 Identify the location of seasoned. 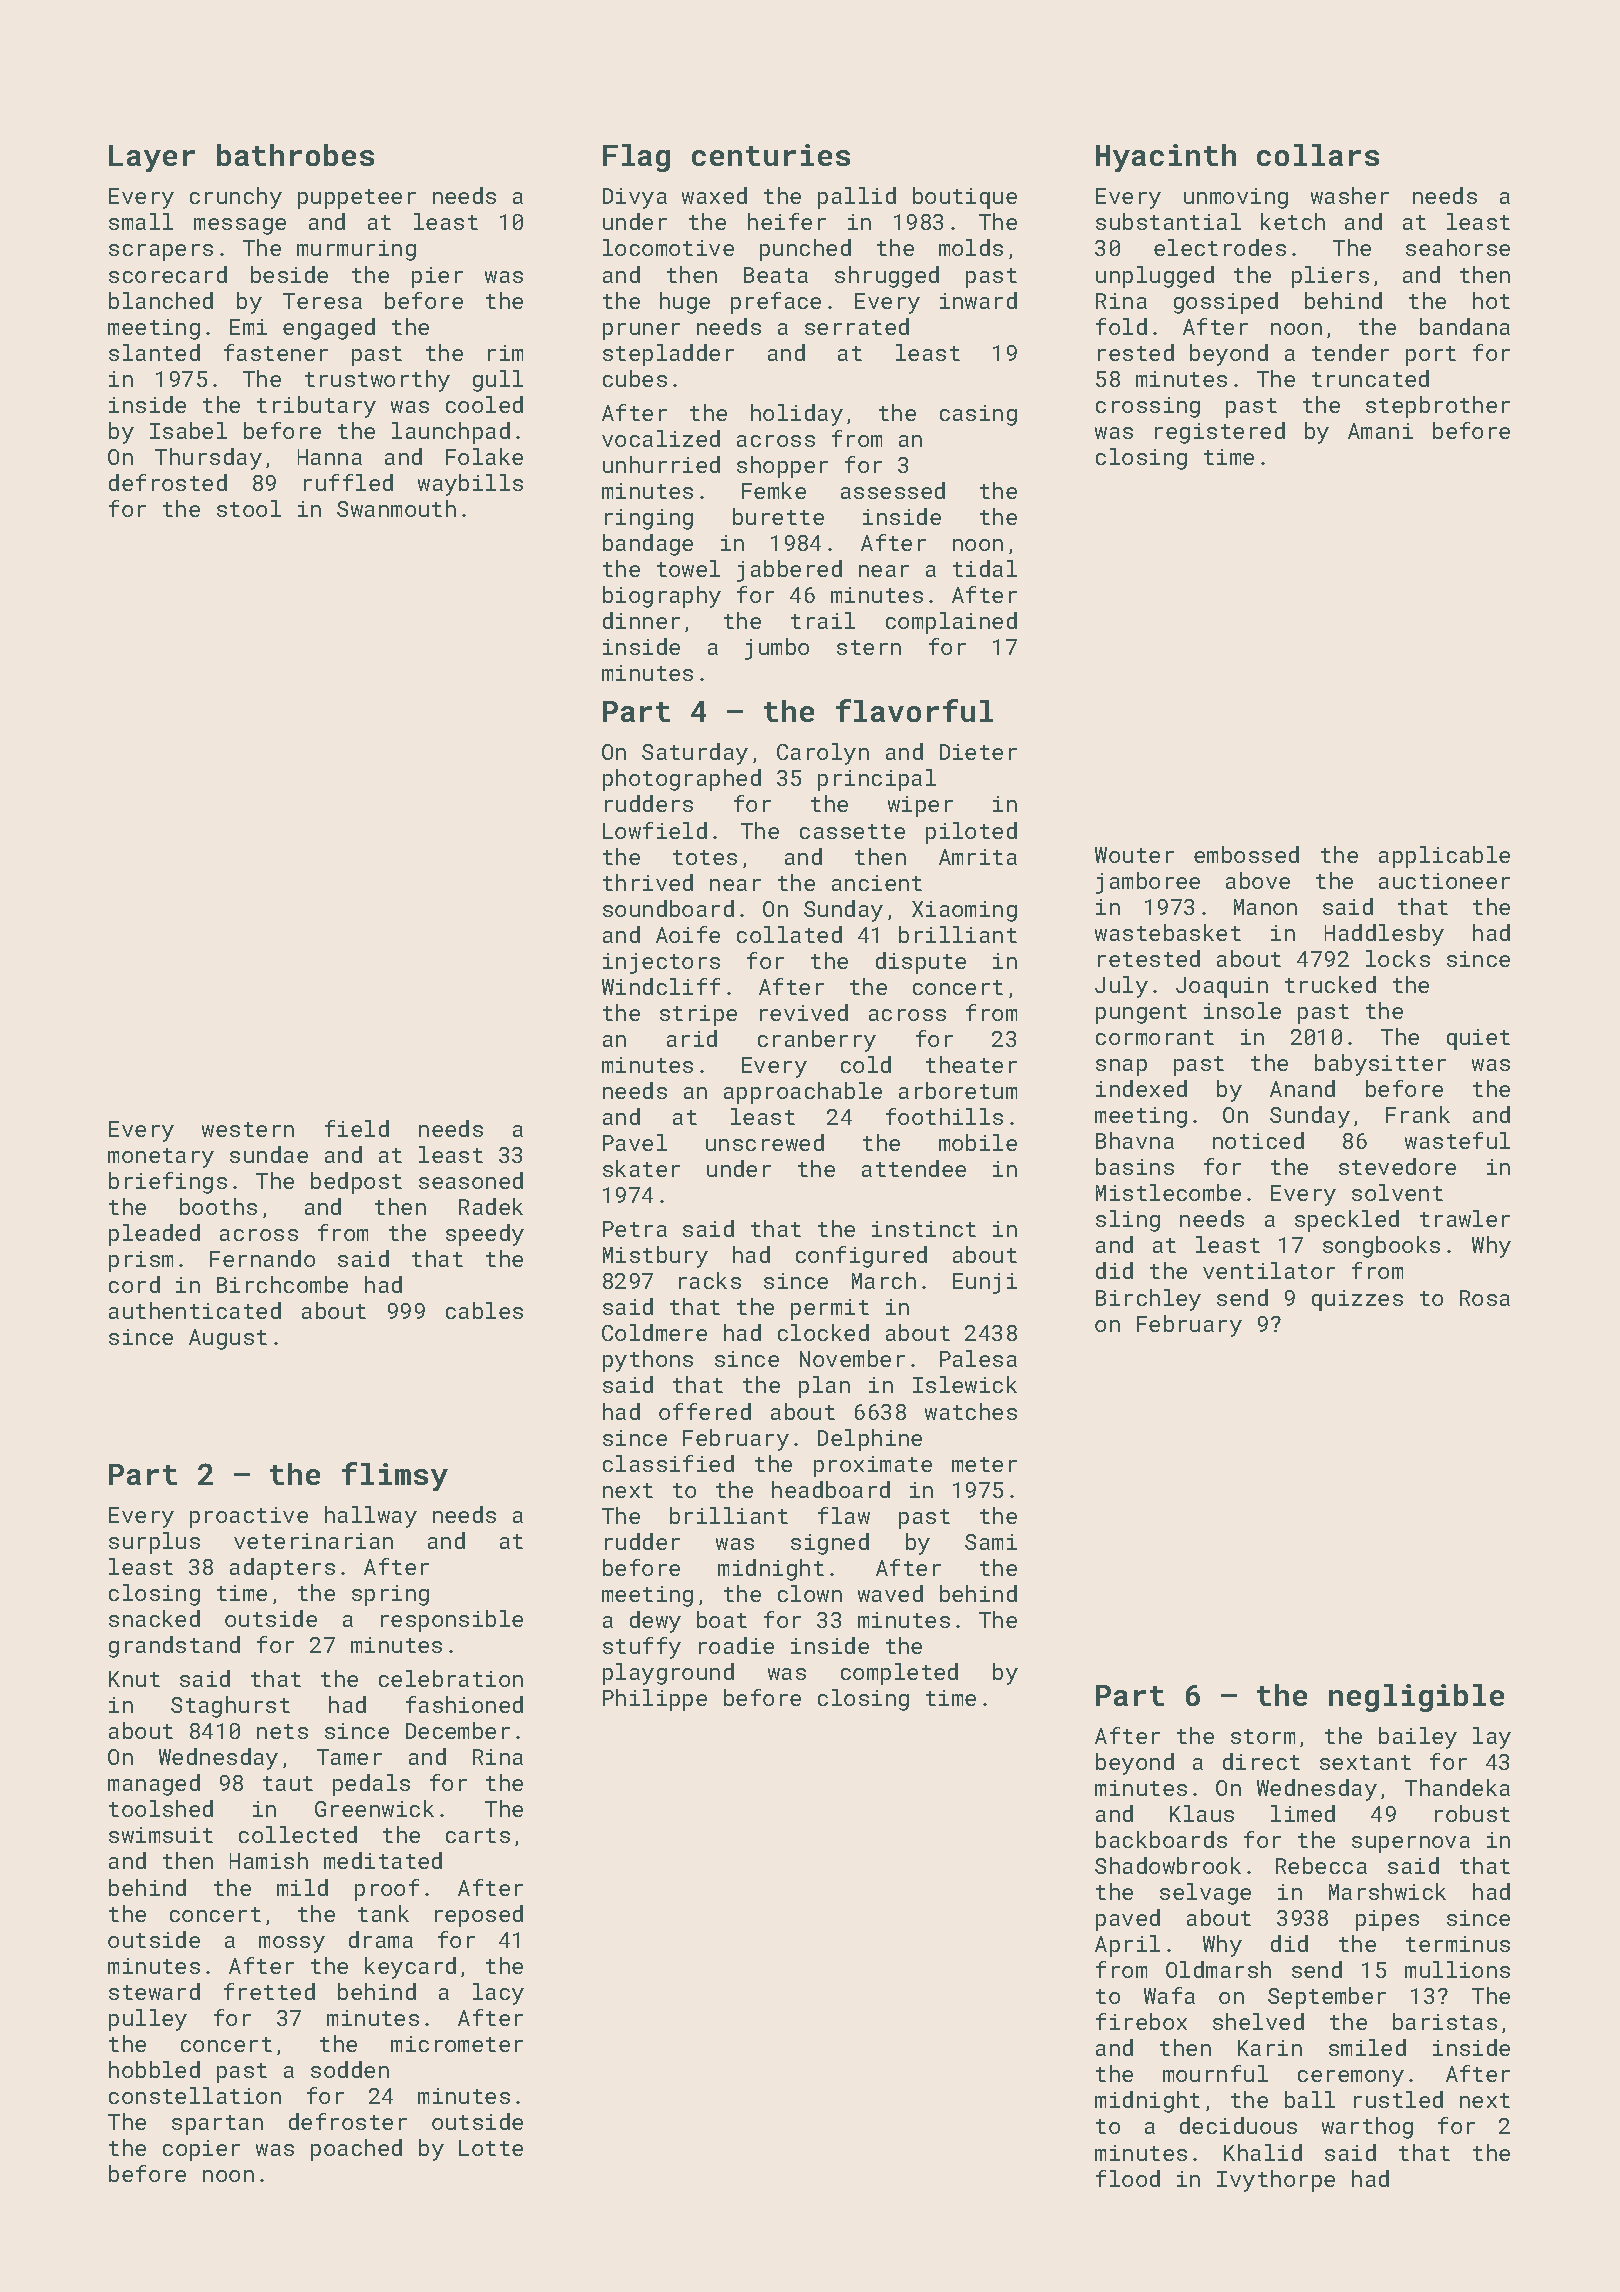
(471, 1180).
